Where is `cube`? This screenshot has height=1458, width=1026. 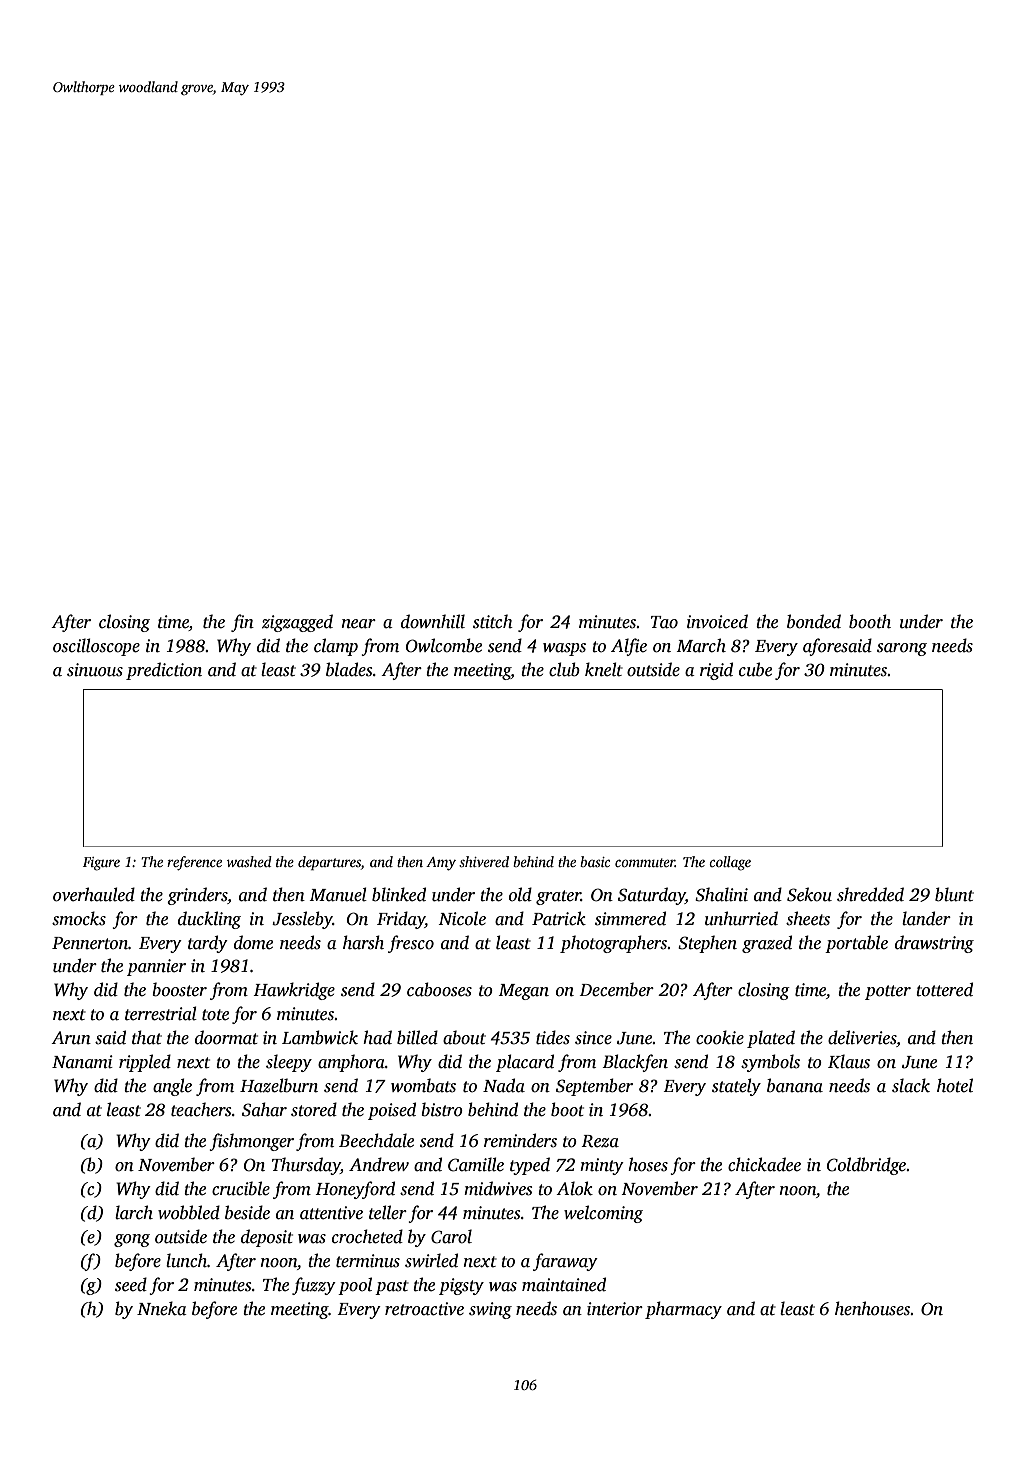 cube is located at coordinates (755, 669).
